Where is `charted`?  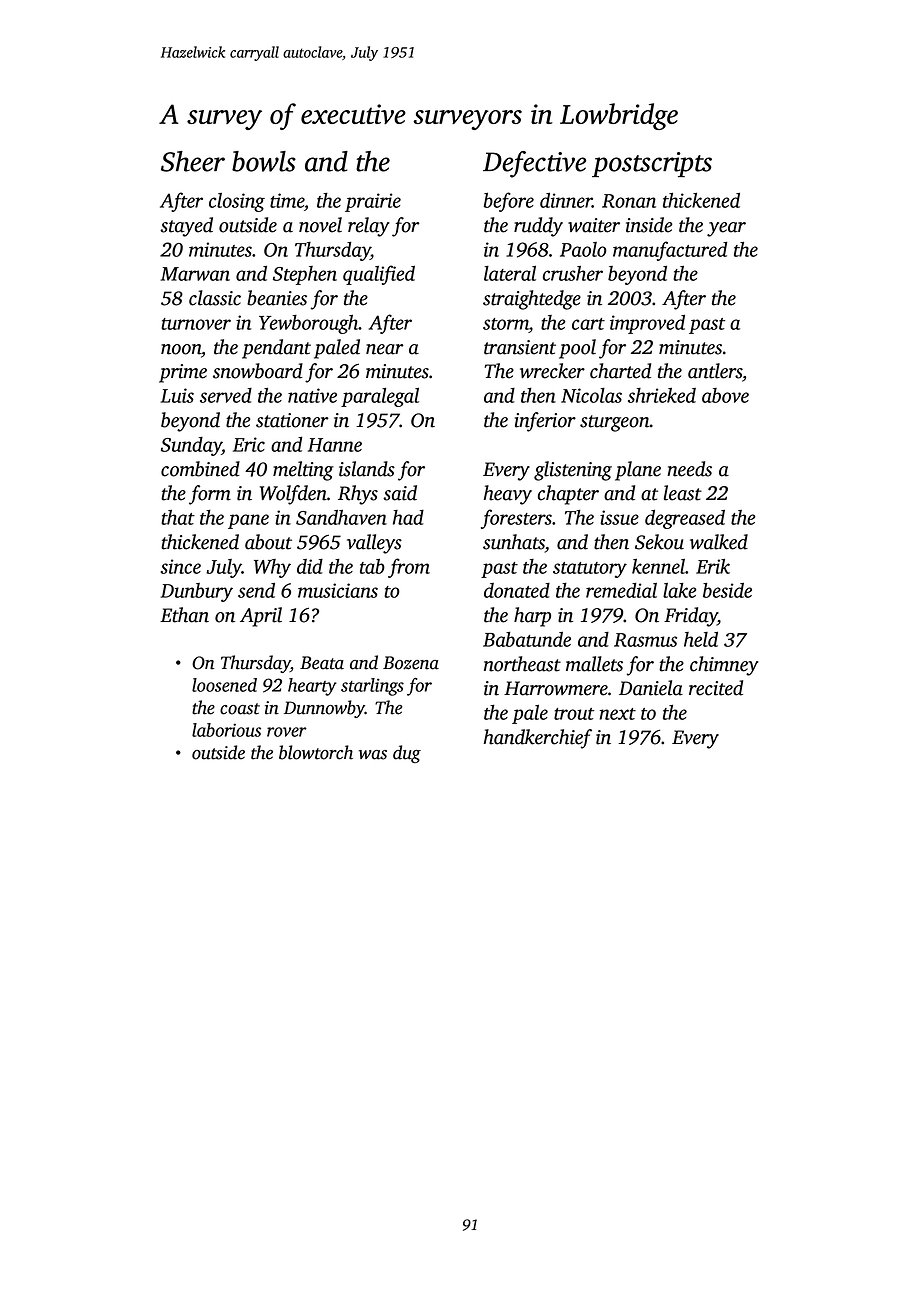
charted is located at coordinates (620, 371).
